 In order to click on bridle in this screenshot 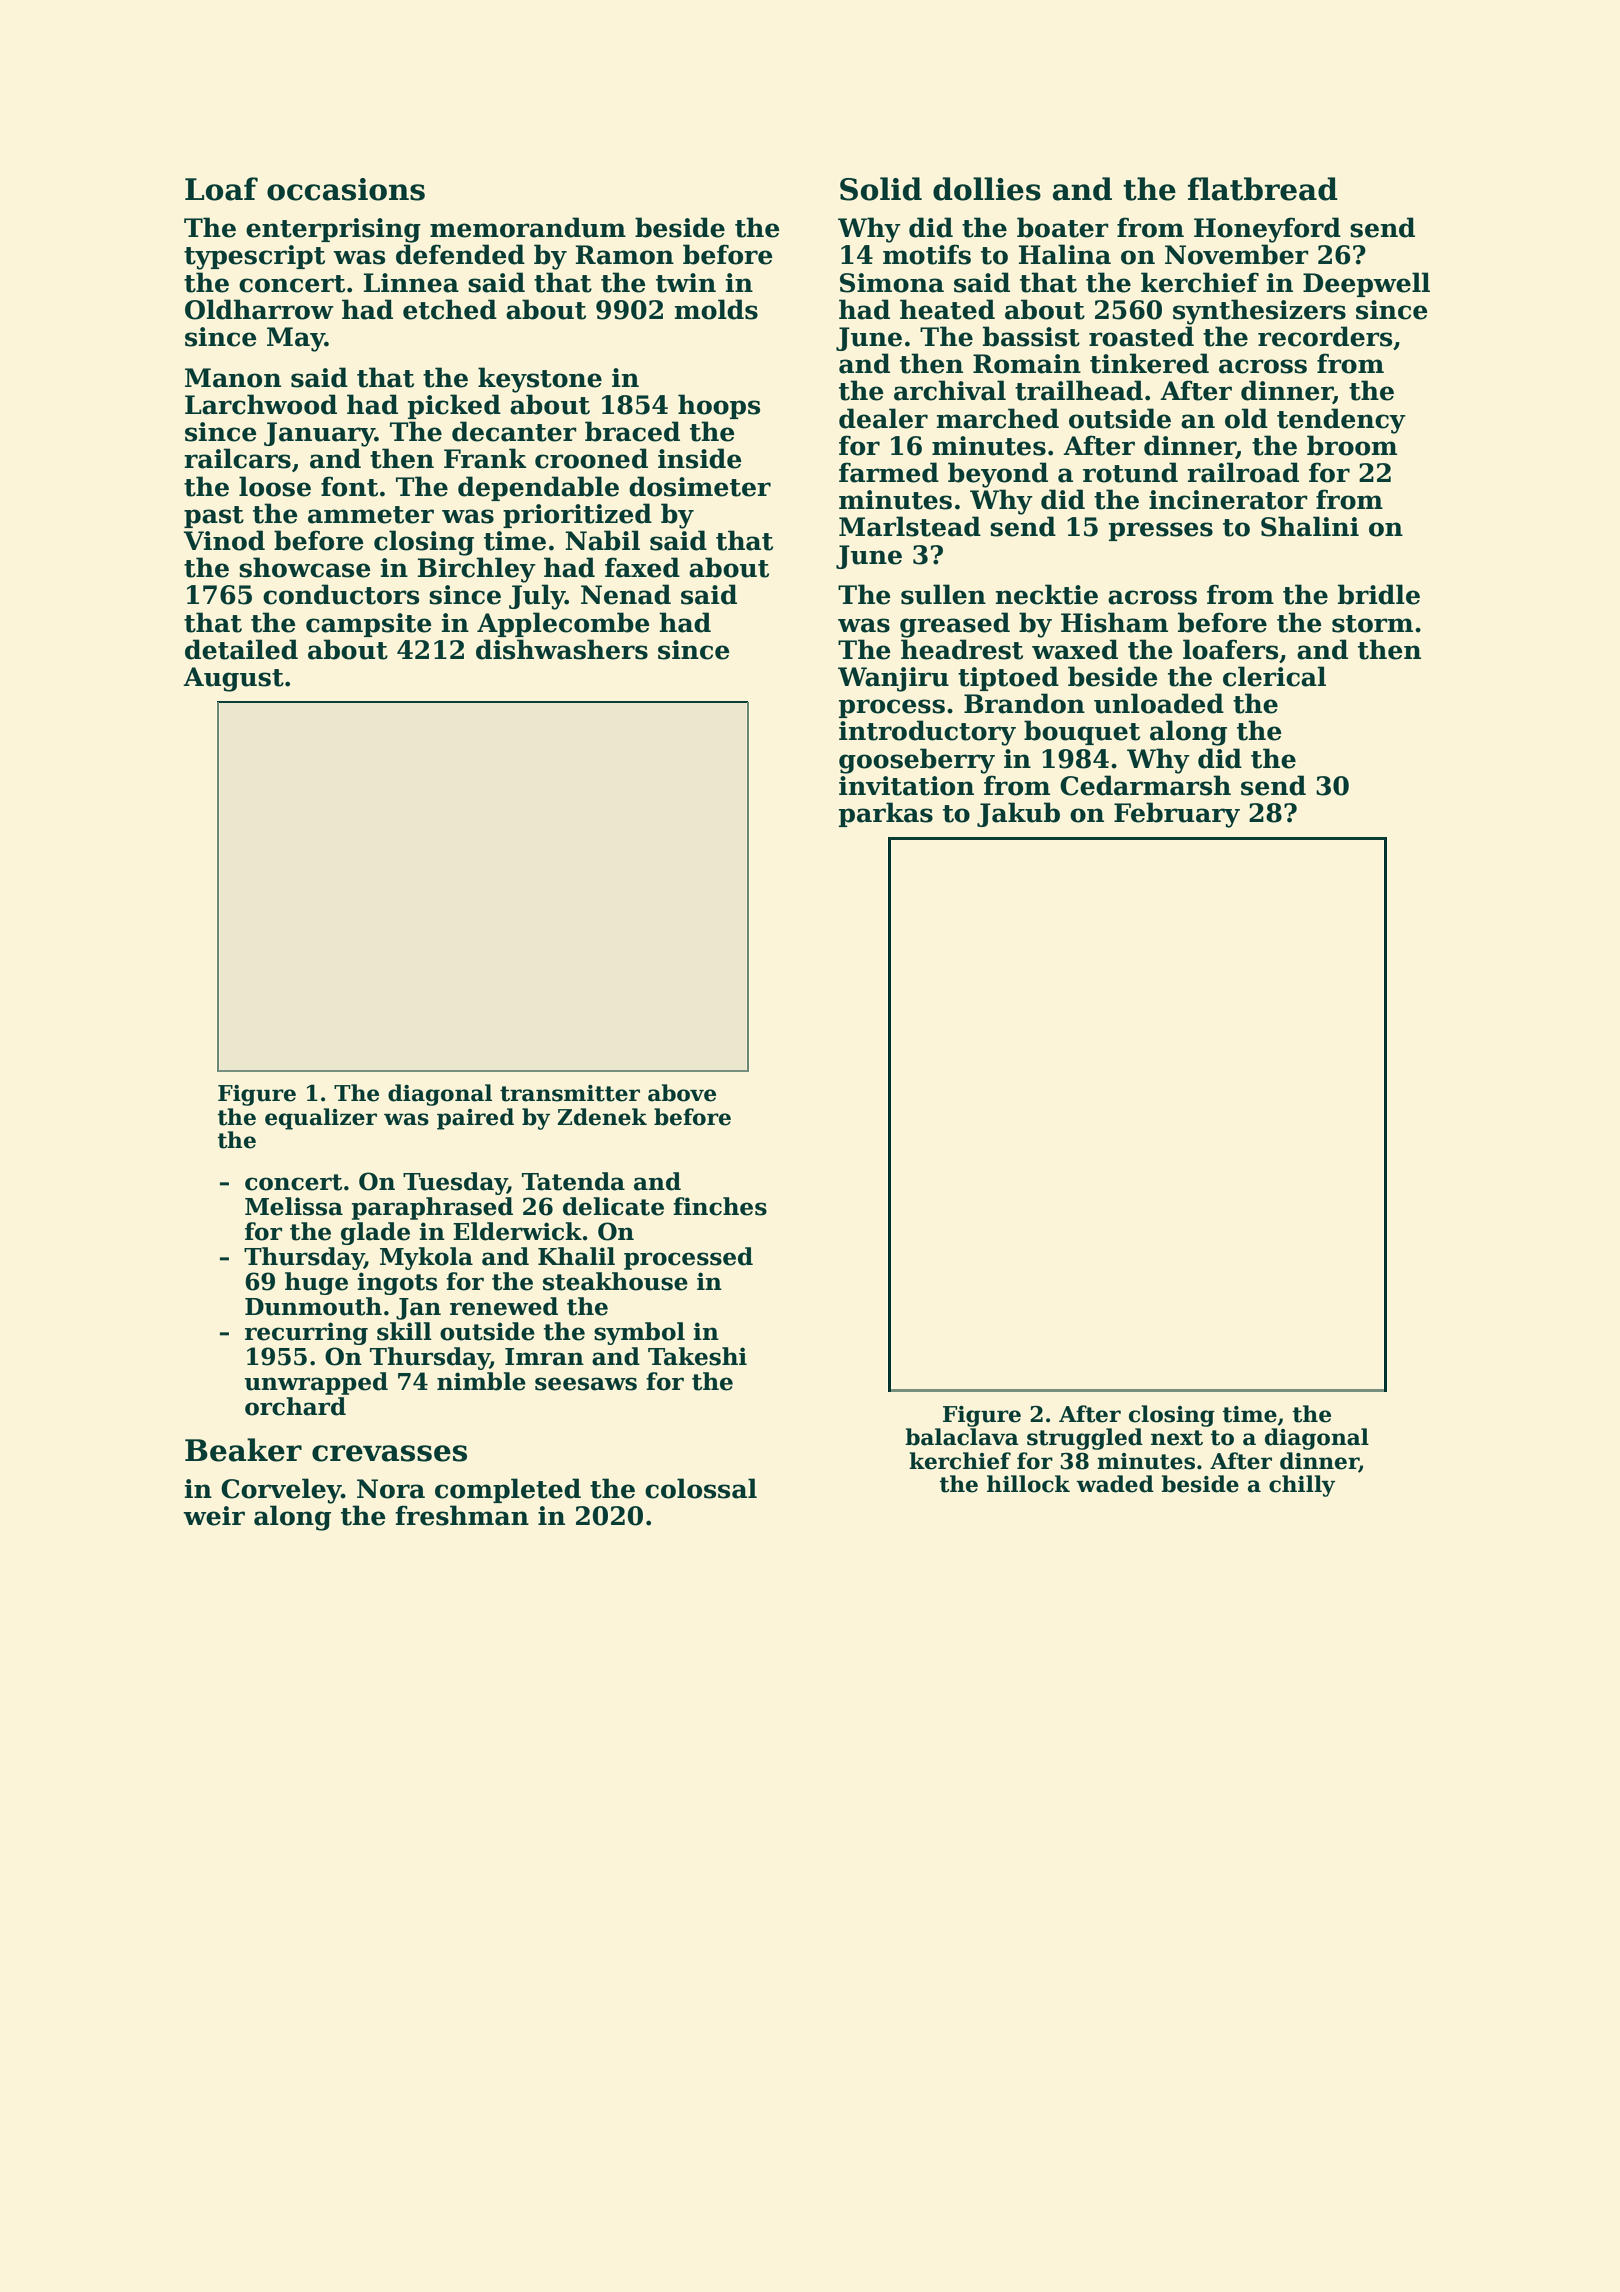, I will do `click(1379, 594)`.
